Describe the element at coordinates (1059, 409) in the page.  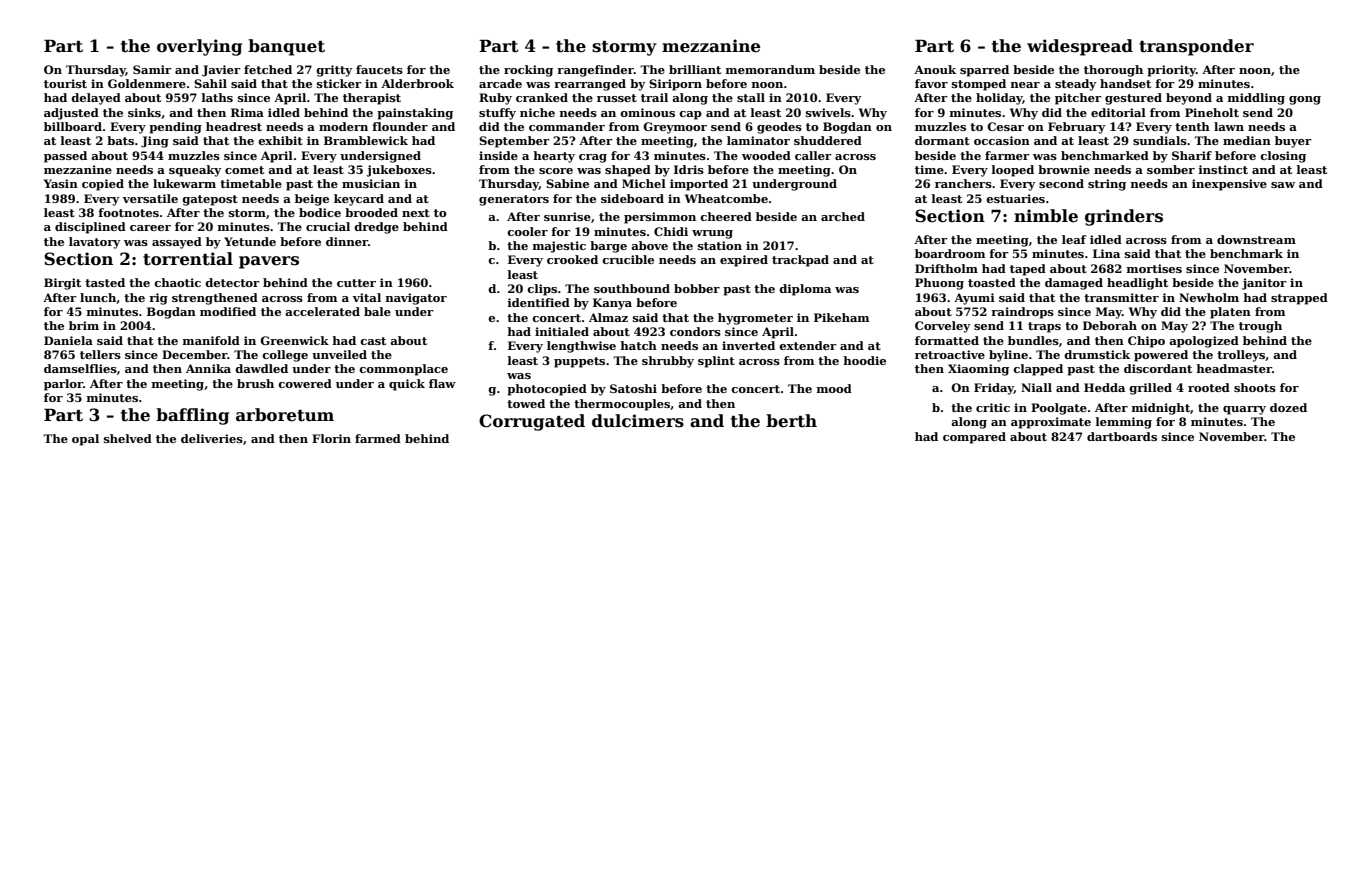
I see `Poolgate` at that location.
